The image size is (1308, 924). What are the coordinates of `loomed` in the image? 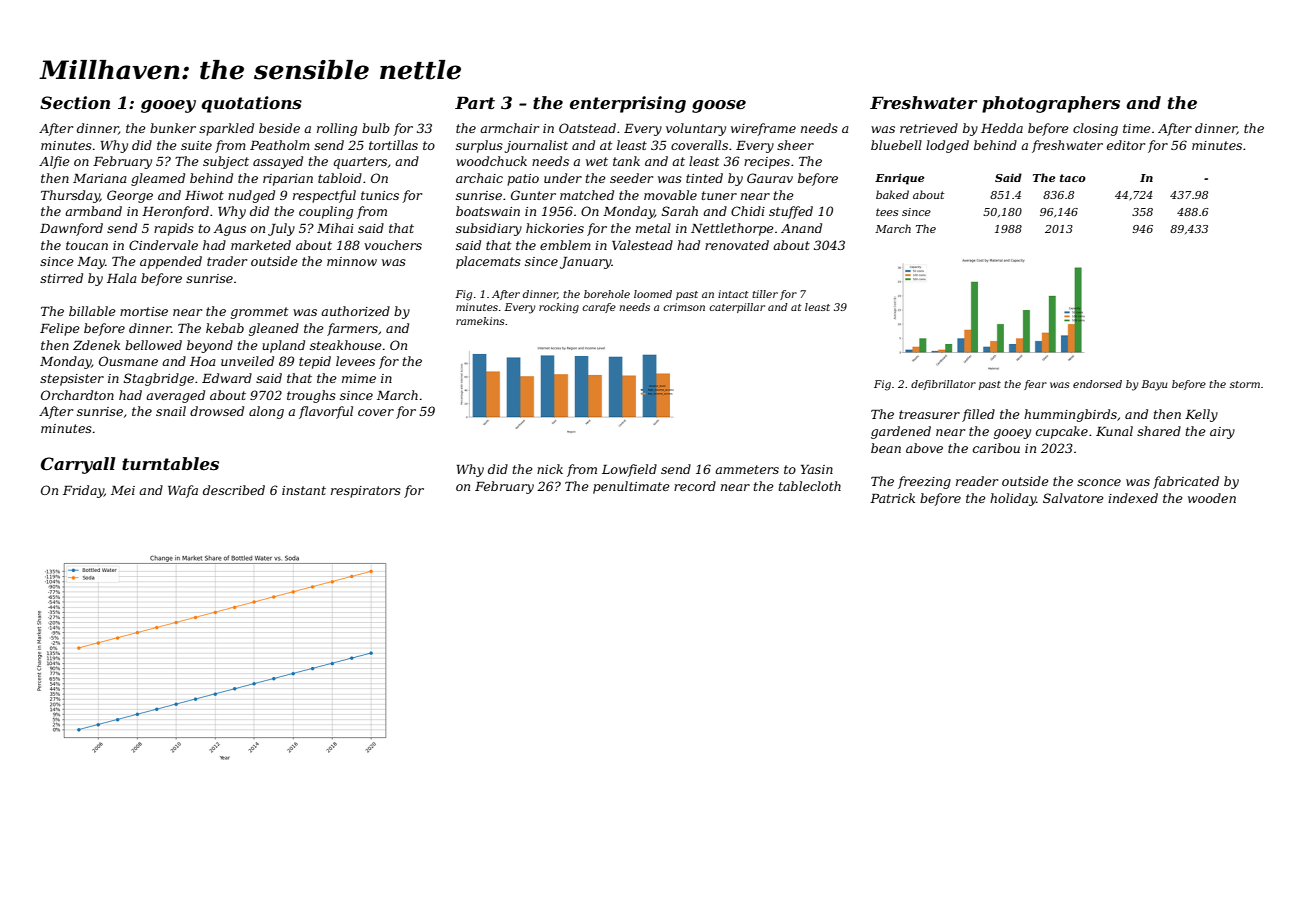 It's located at (653, 294).
